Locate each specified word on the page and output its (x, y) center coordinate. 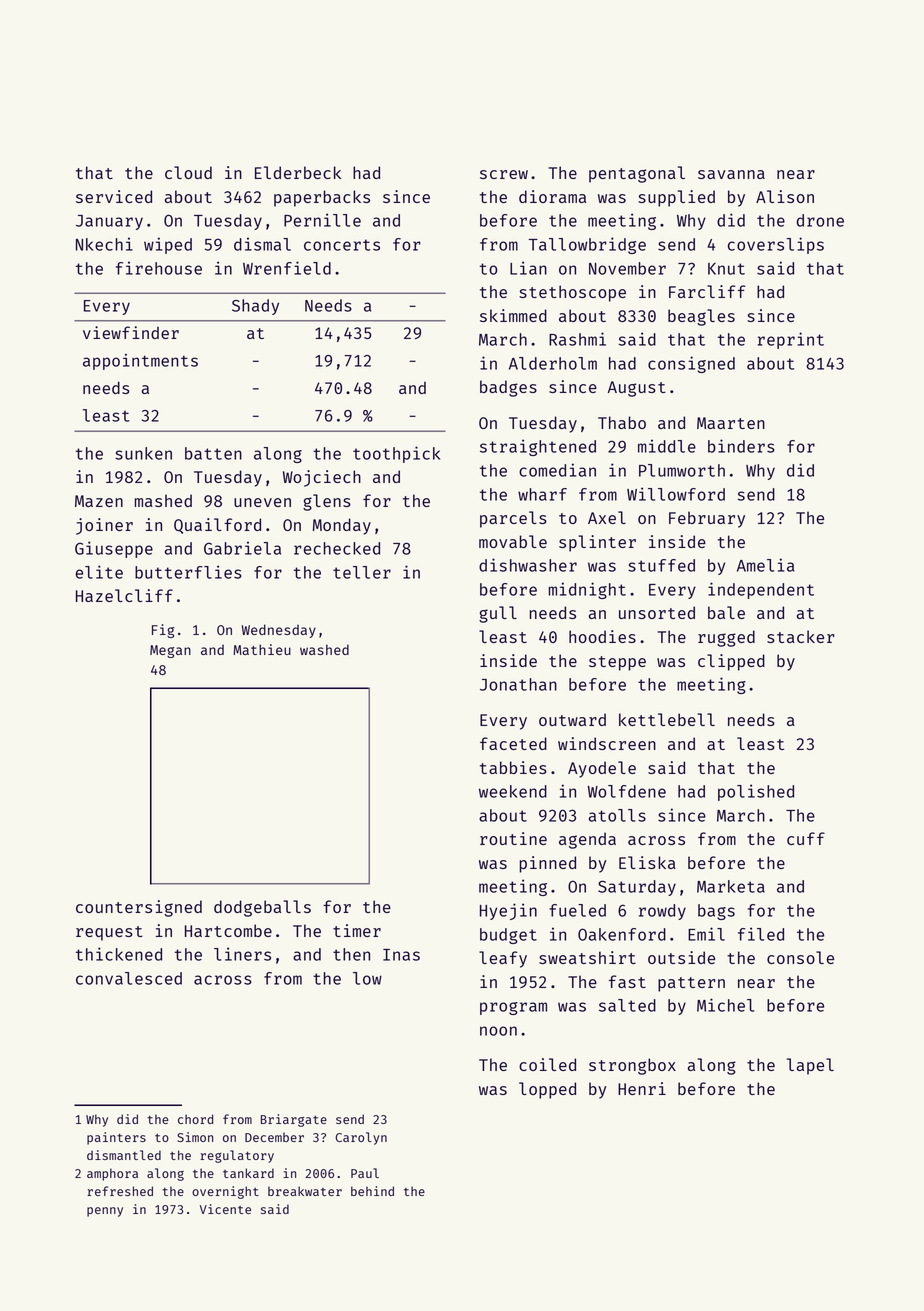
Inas (401, 955)
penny (105, 1212)
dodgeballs (262, 908)
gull (498, 614)
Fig (163, 631)
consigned (691, 364)
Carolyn (361, 1138)
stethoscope (572, 293)
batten (213, 453)
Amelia (766, 565)
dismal (262, 244)
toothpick (397, 454)
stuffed (661, 565)
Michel (726, 1005)
